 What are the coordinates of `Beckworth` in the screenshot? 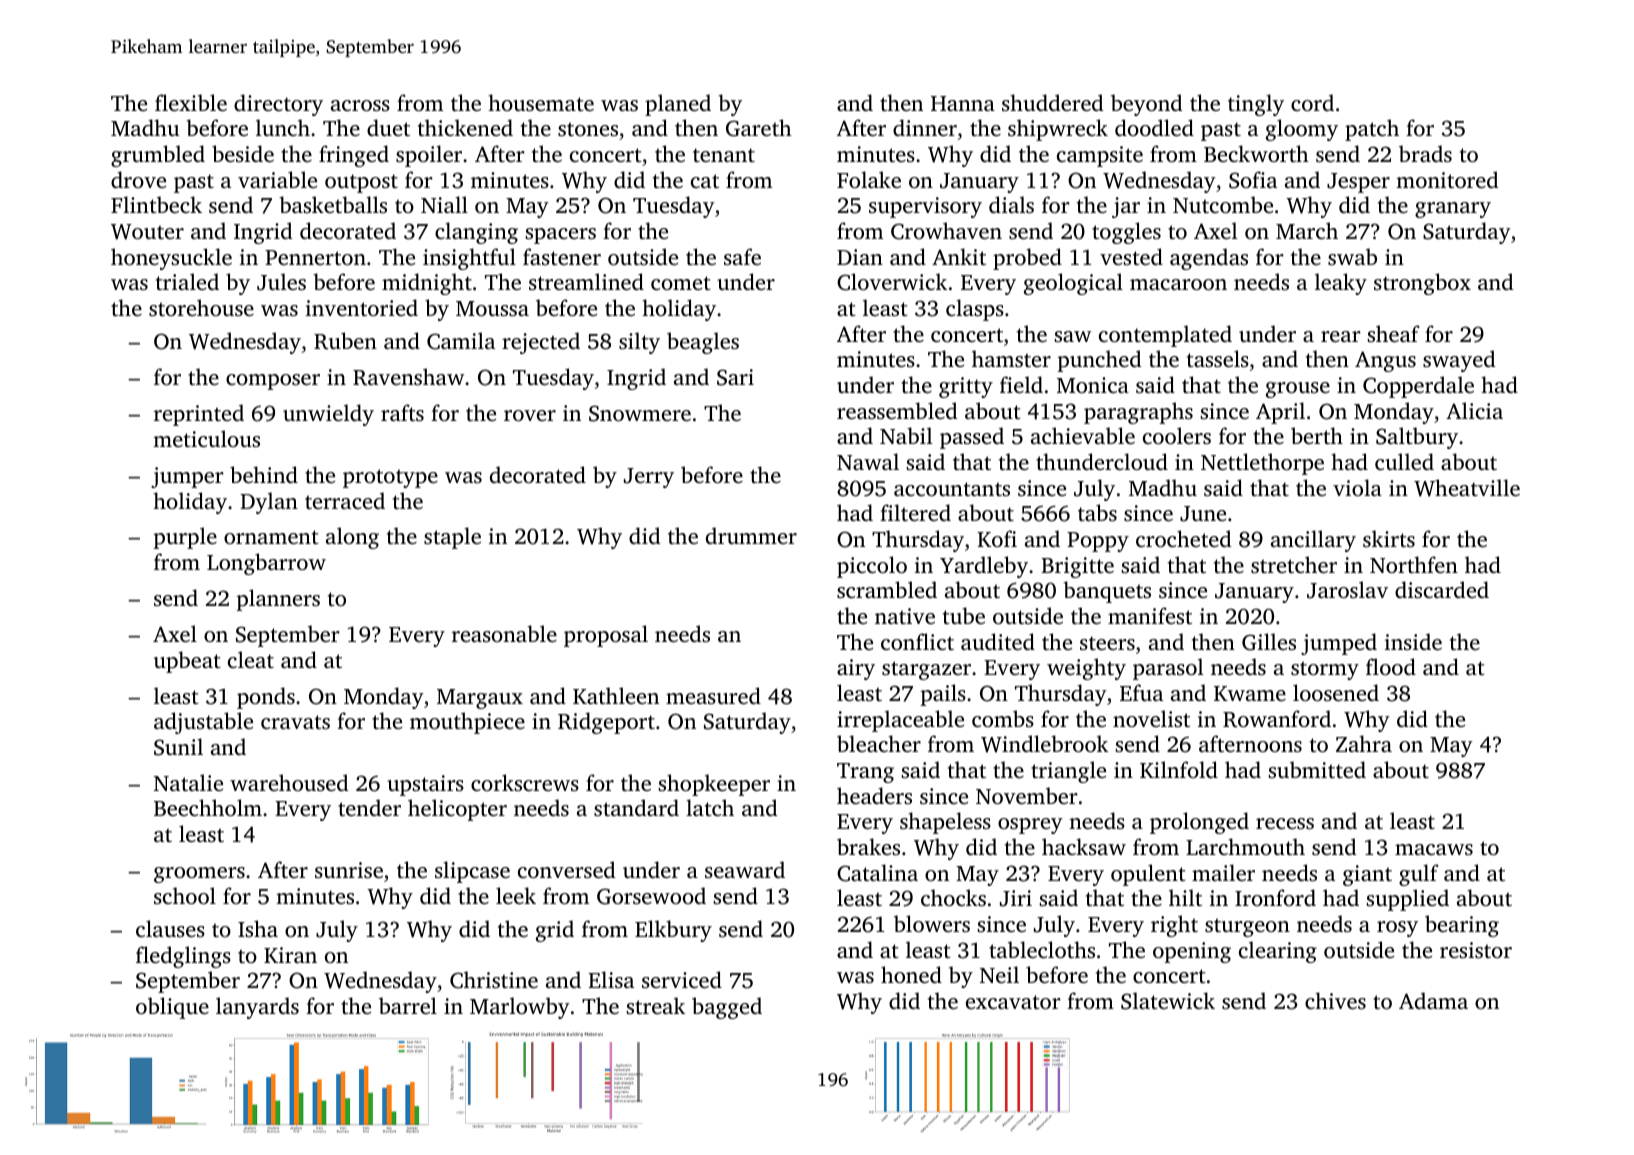 It's located at (1256, 153).
